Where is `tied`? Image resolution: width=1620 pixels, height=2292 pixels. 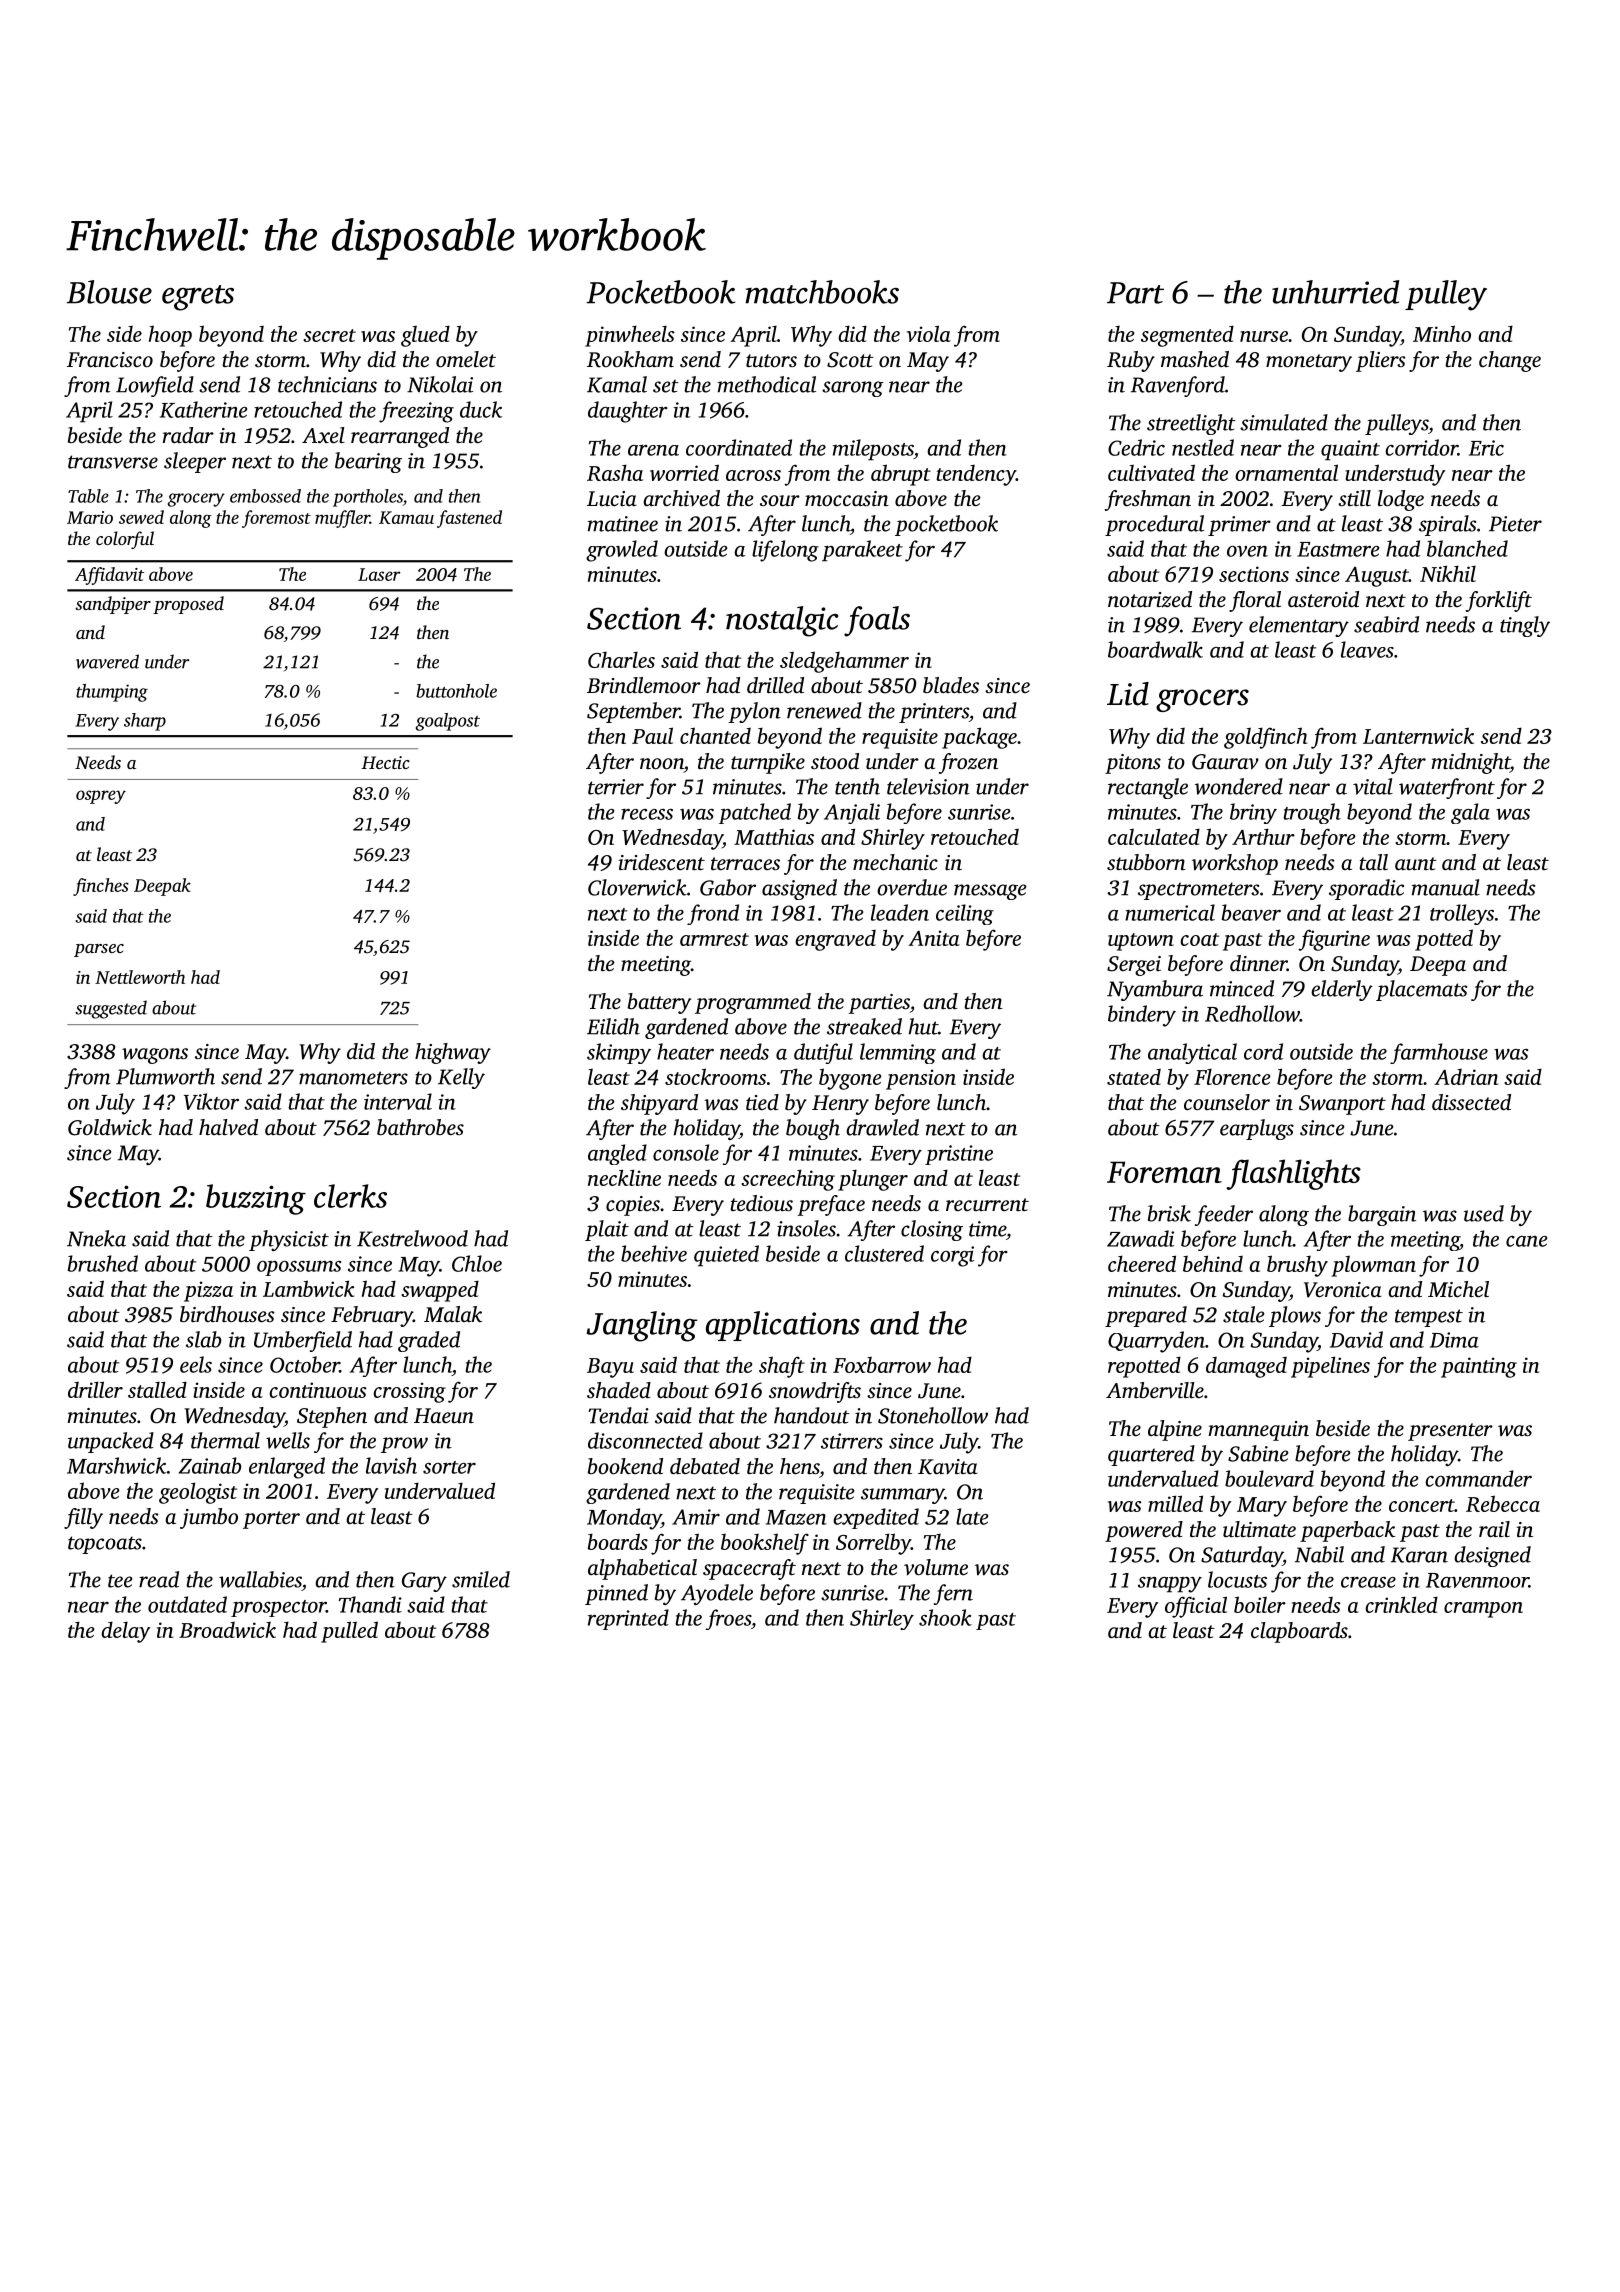 tied is located at coordinates (762, 1102).
